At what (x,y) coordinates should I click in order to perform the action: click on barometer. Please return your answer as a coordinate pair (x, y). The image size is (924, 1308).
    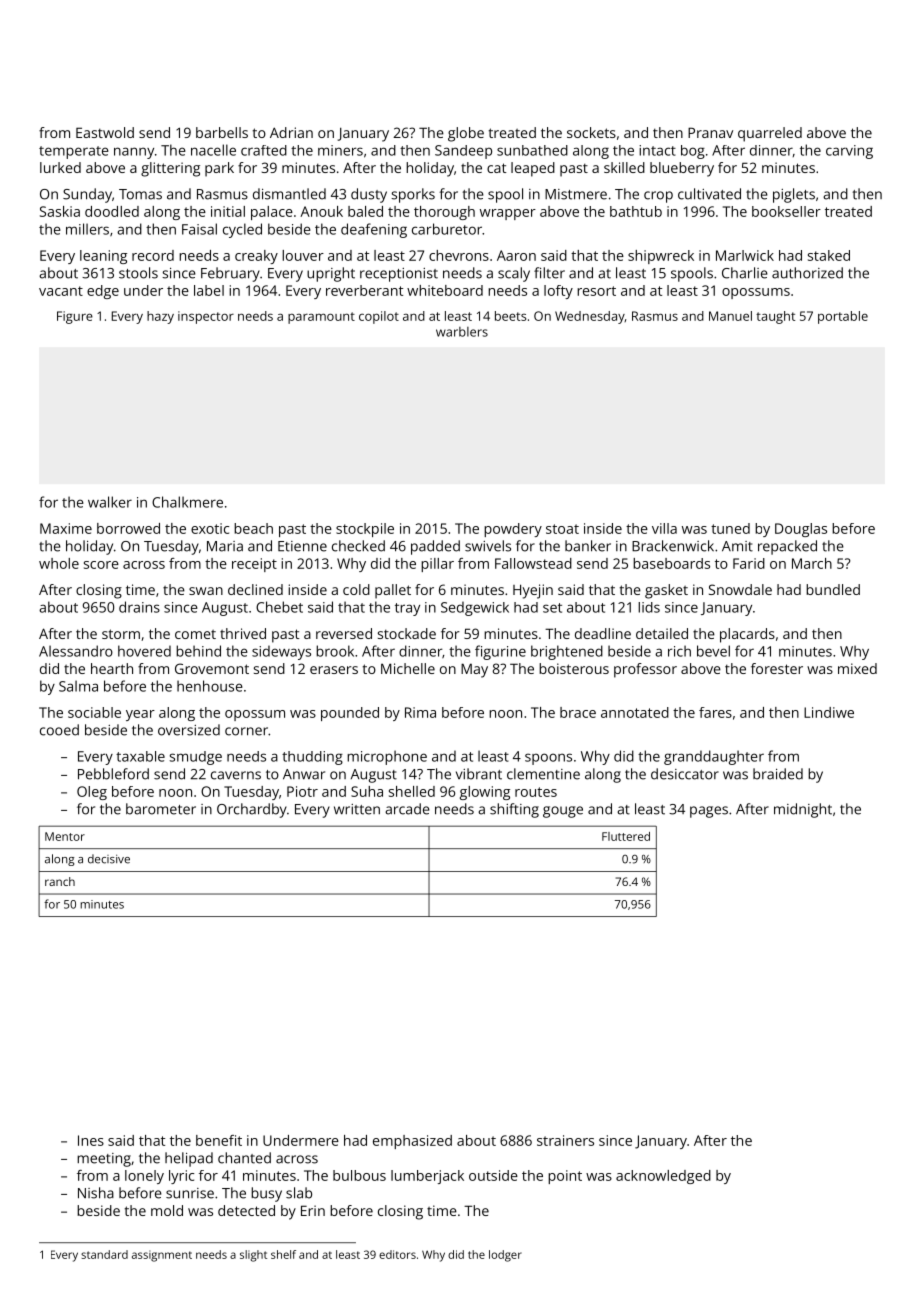
    Looking at the image, I should click on (161, 809).
